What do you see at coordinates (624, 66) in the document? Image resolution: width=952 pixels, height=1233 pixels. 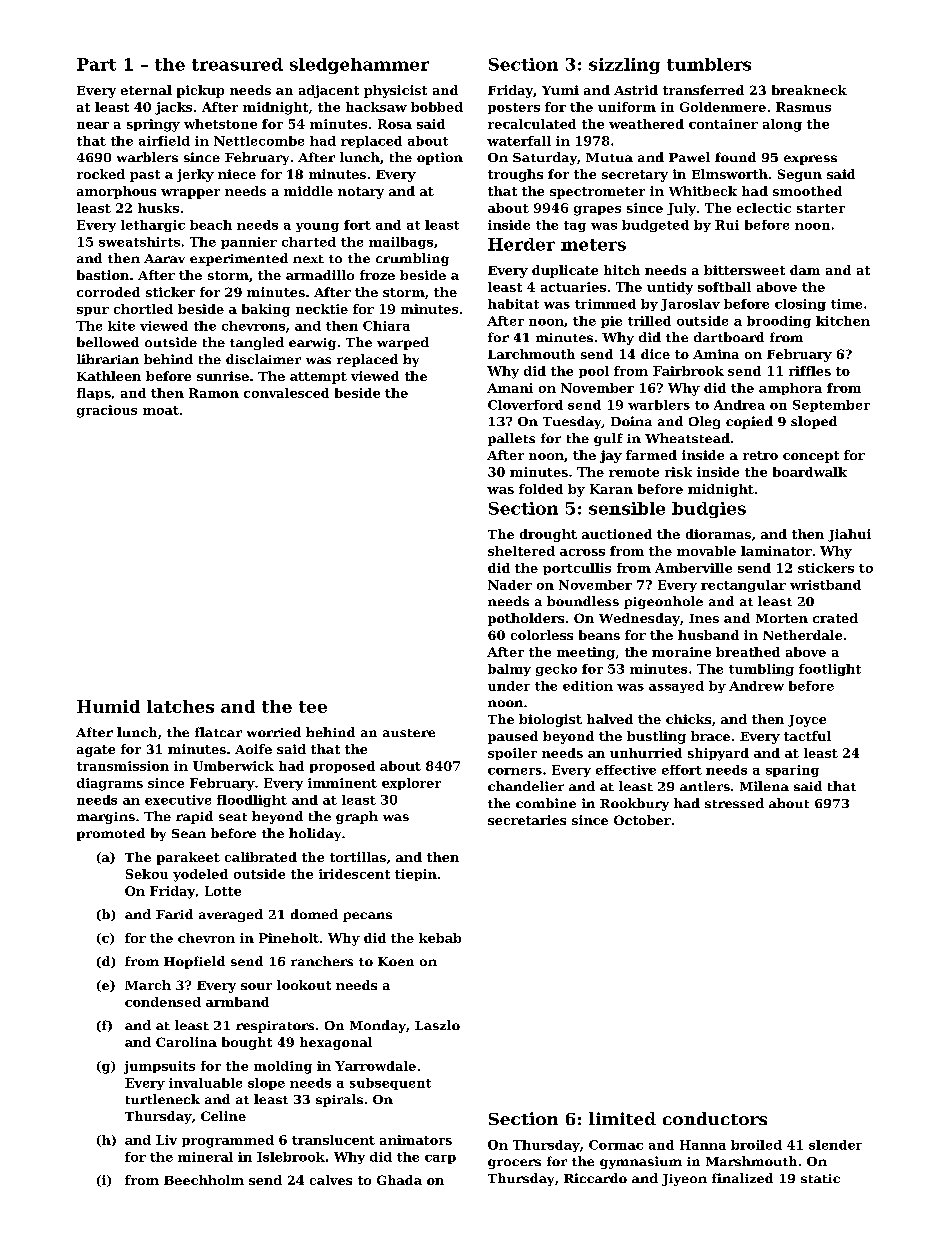 I see `sizzling` at bounding box center [624, 66].
